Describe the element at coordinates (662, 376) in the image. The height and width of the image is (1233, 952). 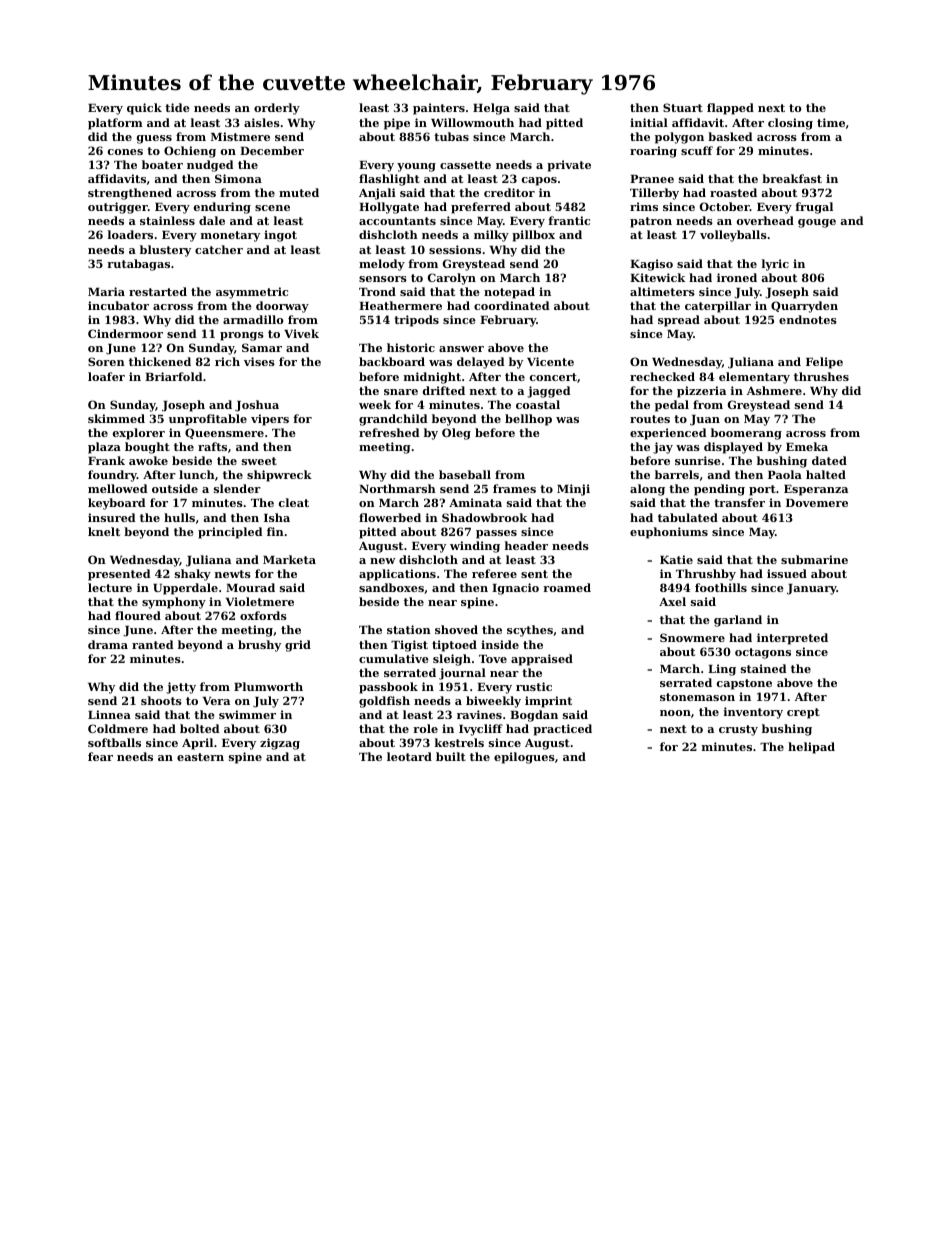
I see `rechecked` at that location.
